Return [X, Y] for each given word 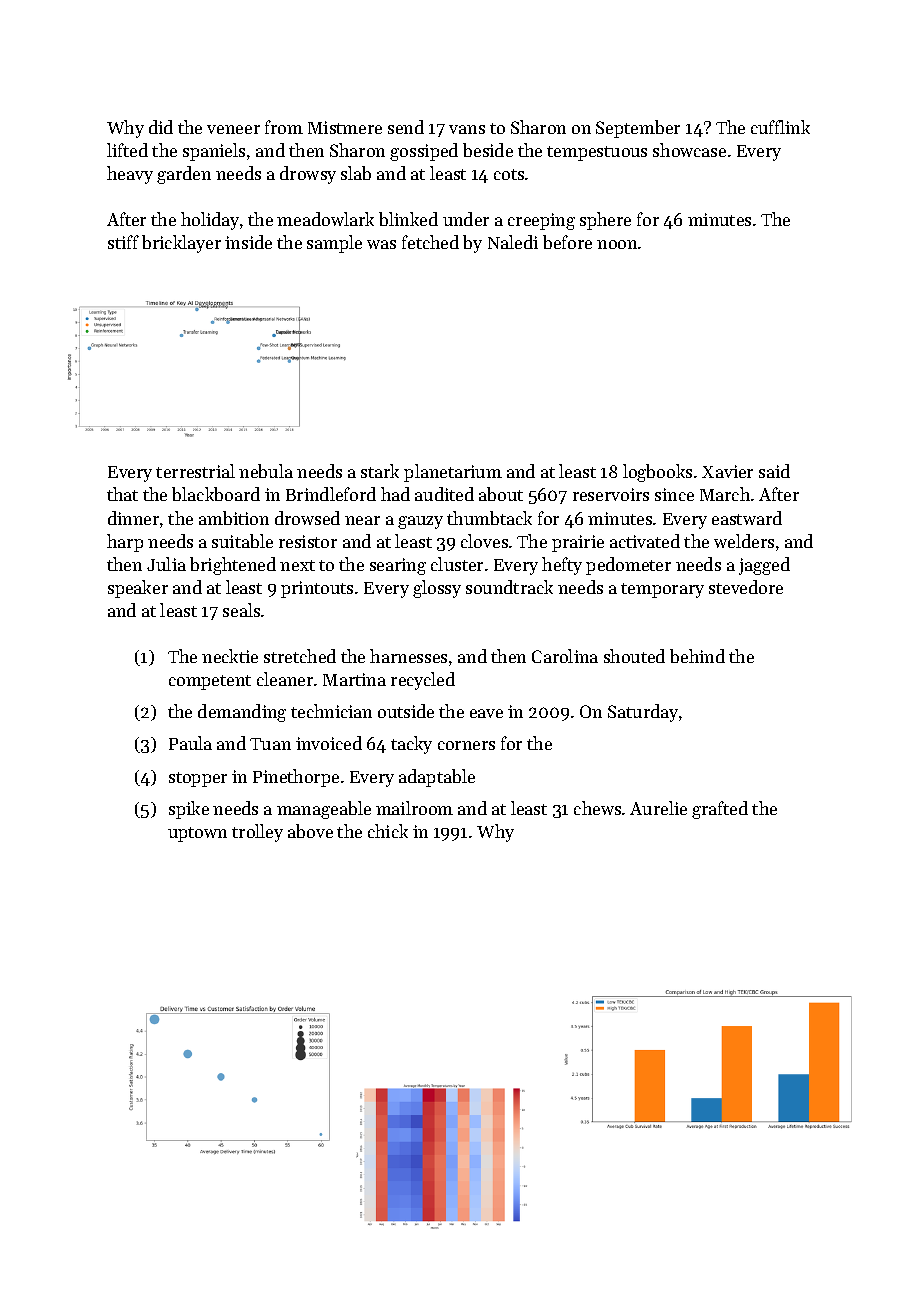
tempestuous [597, 153]
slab [356, 173]
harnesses [408, 656]
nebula [266, 471]
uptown [197, 834]
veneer [233, 129]
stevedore [746, 587]
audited [444, 494]
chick [388, 831]
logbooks [657, 473]
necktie [230, 656]
